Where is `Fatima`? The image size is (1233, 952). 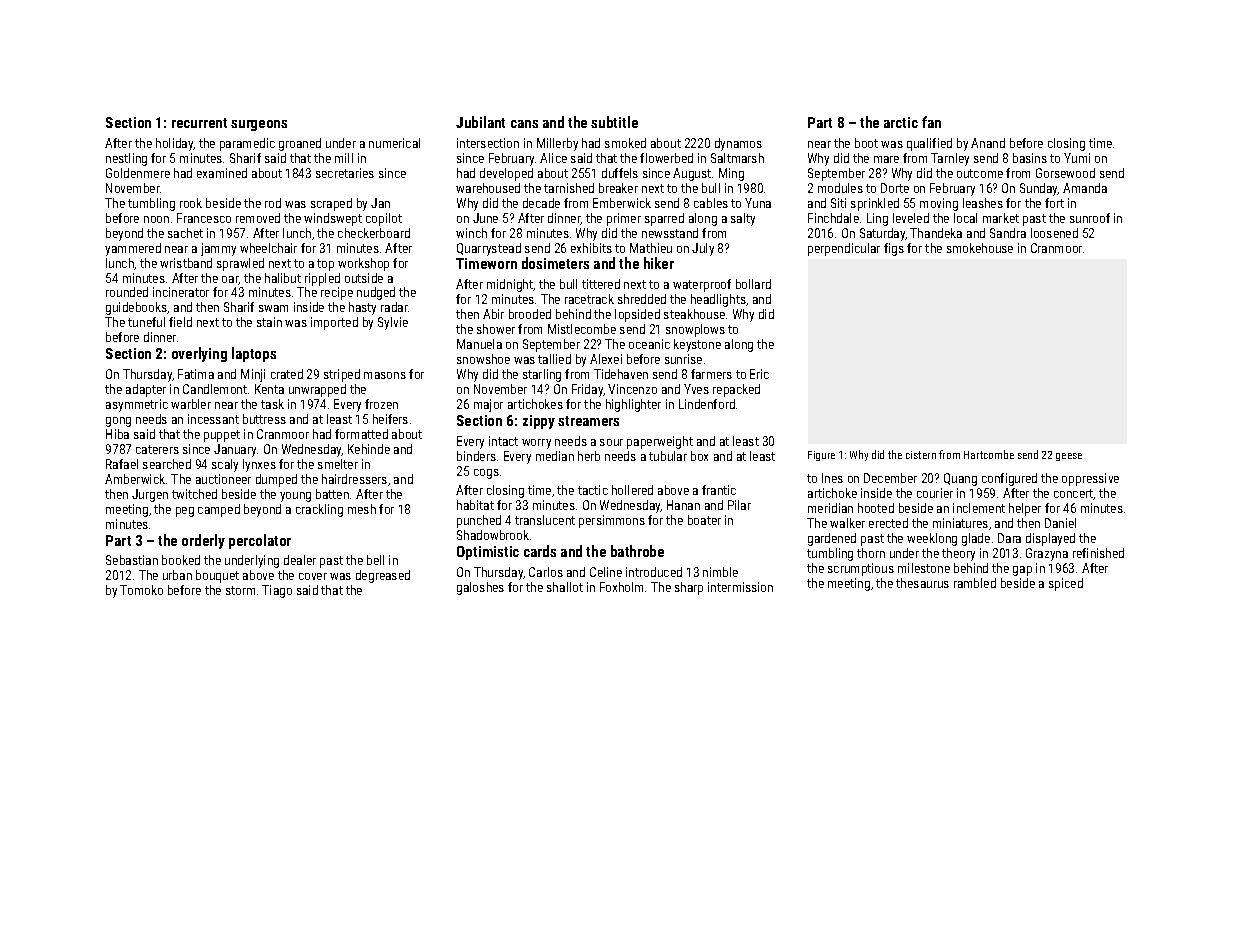 Fatima is located at coordinates (196, 374).
